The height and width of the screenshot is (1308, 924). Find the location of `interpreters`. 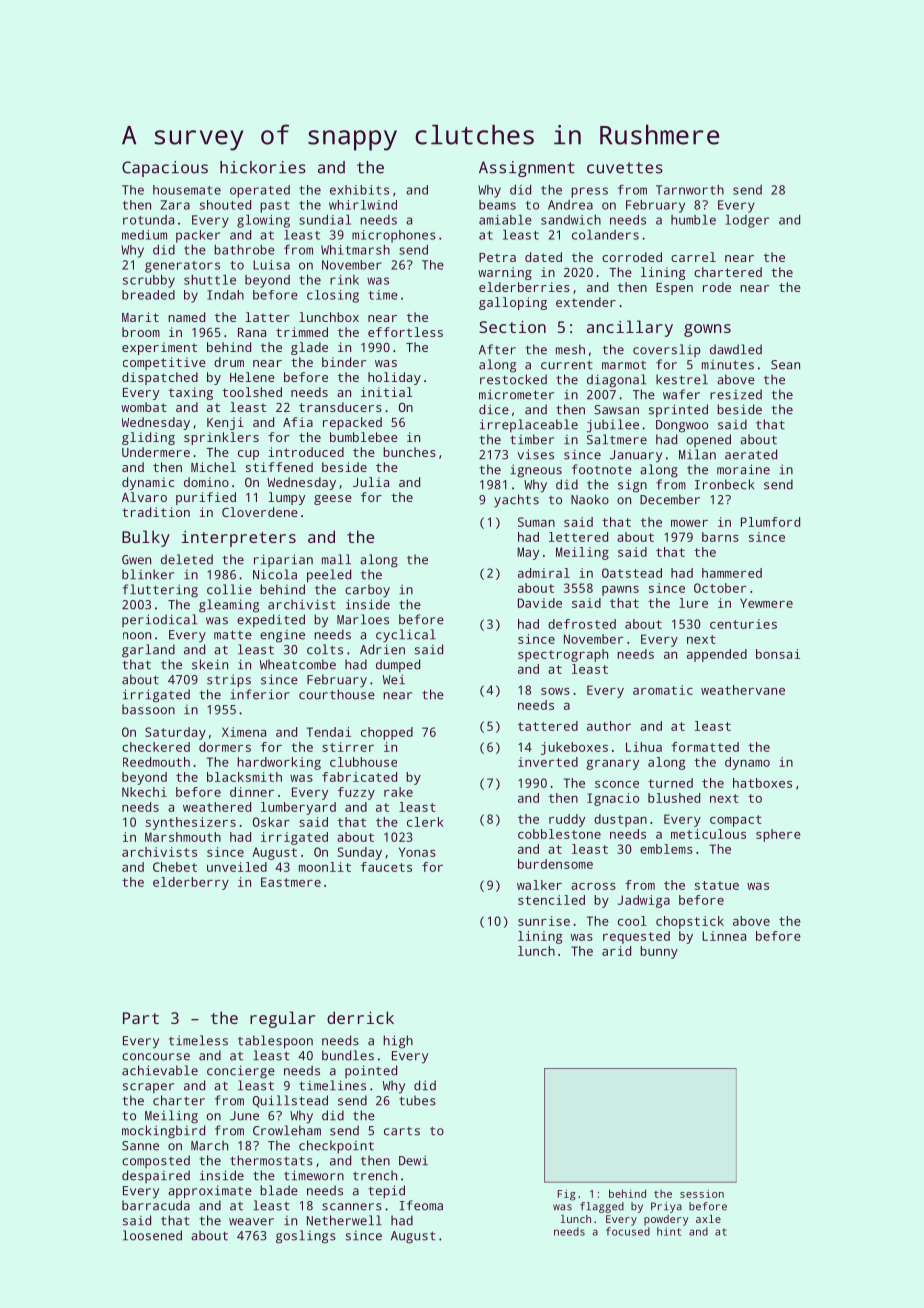

interpreters is located at coordinates (239, 539).
